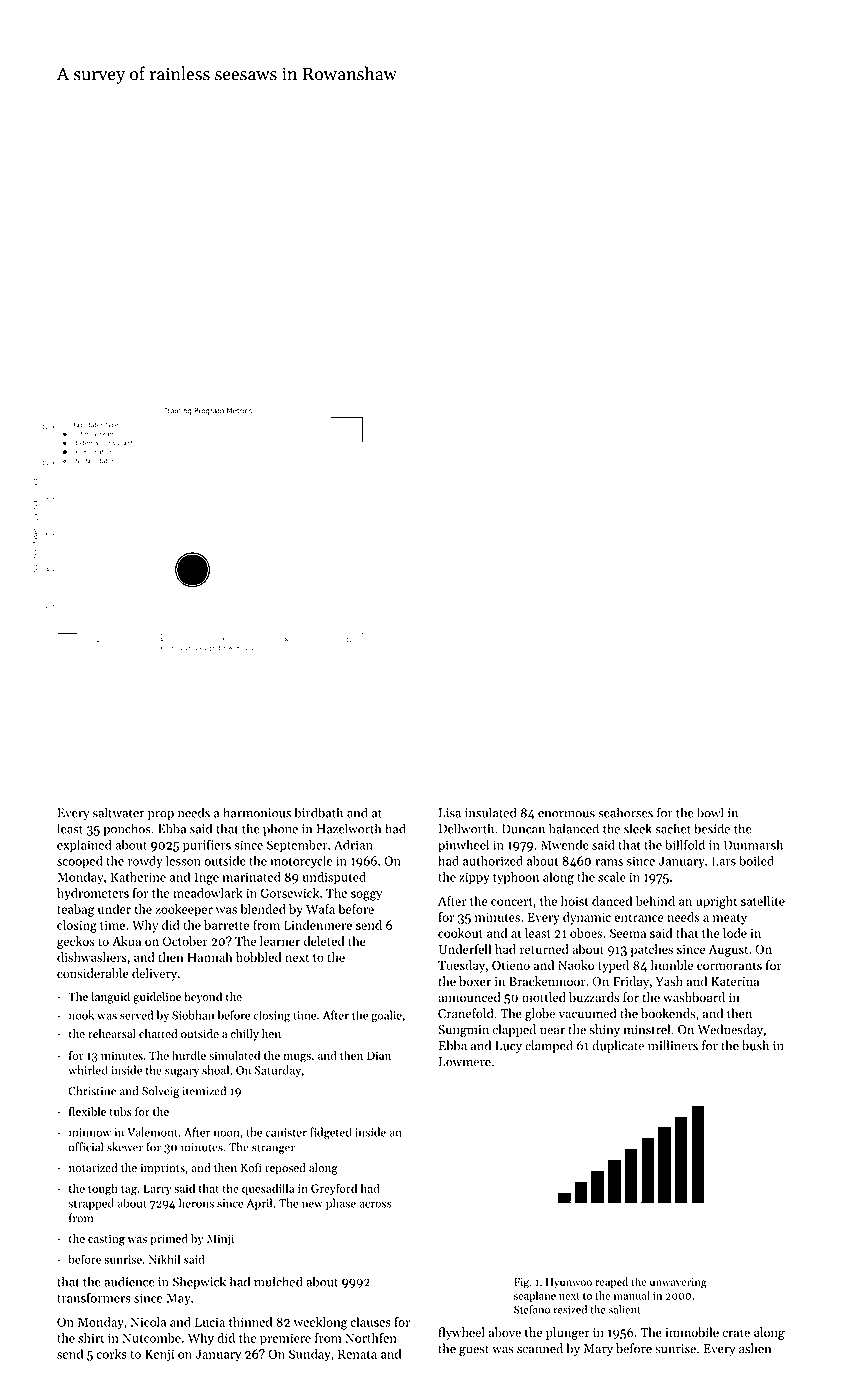  I want to click on motorcycle, so click(301, 862).
